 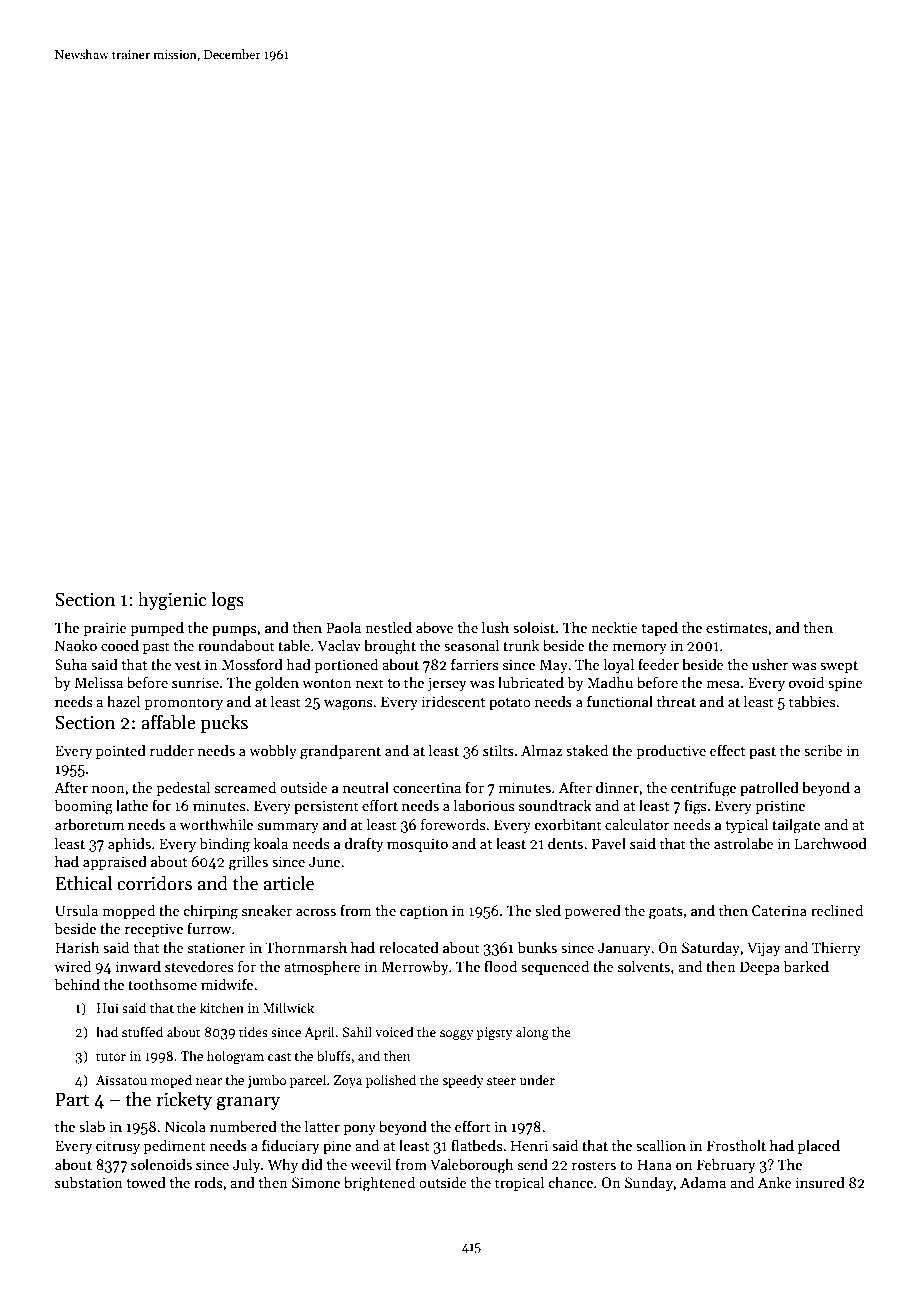 I want to click on tides, so click(x=253, y=1031).
